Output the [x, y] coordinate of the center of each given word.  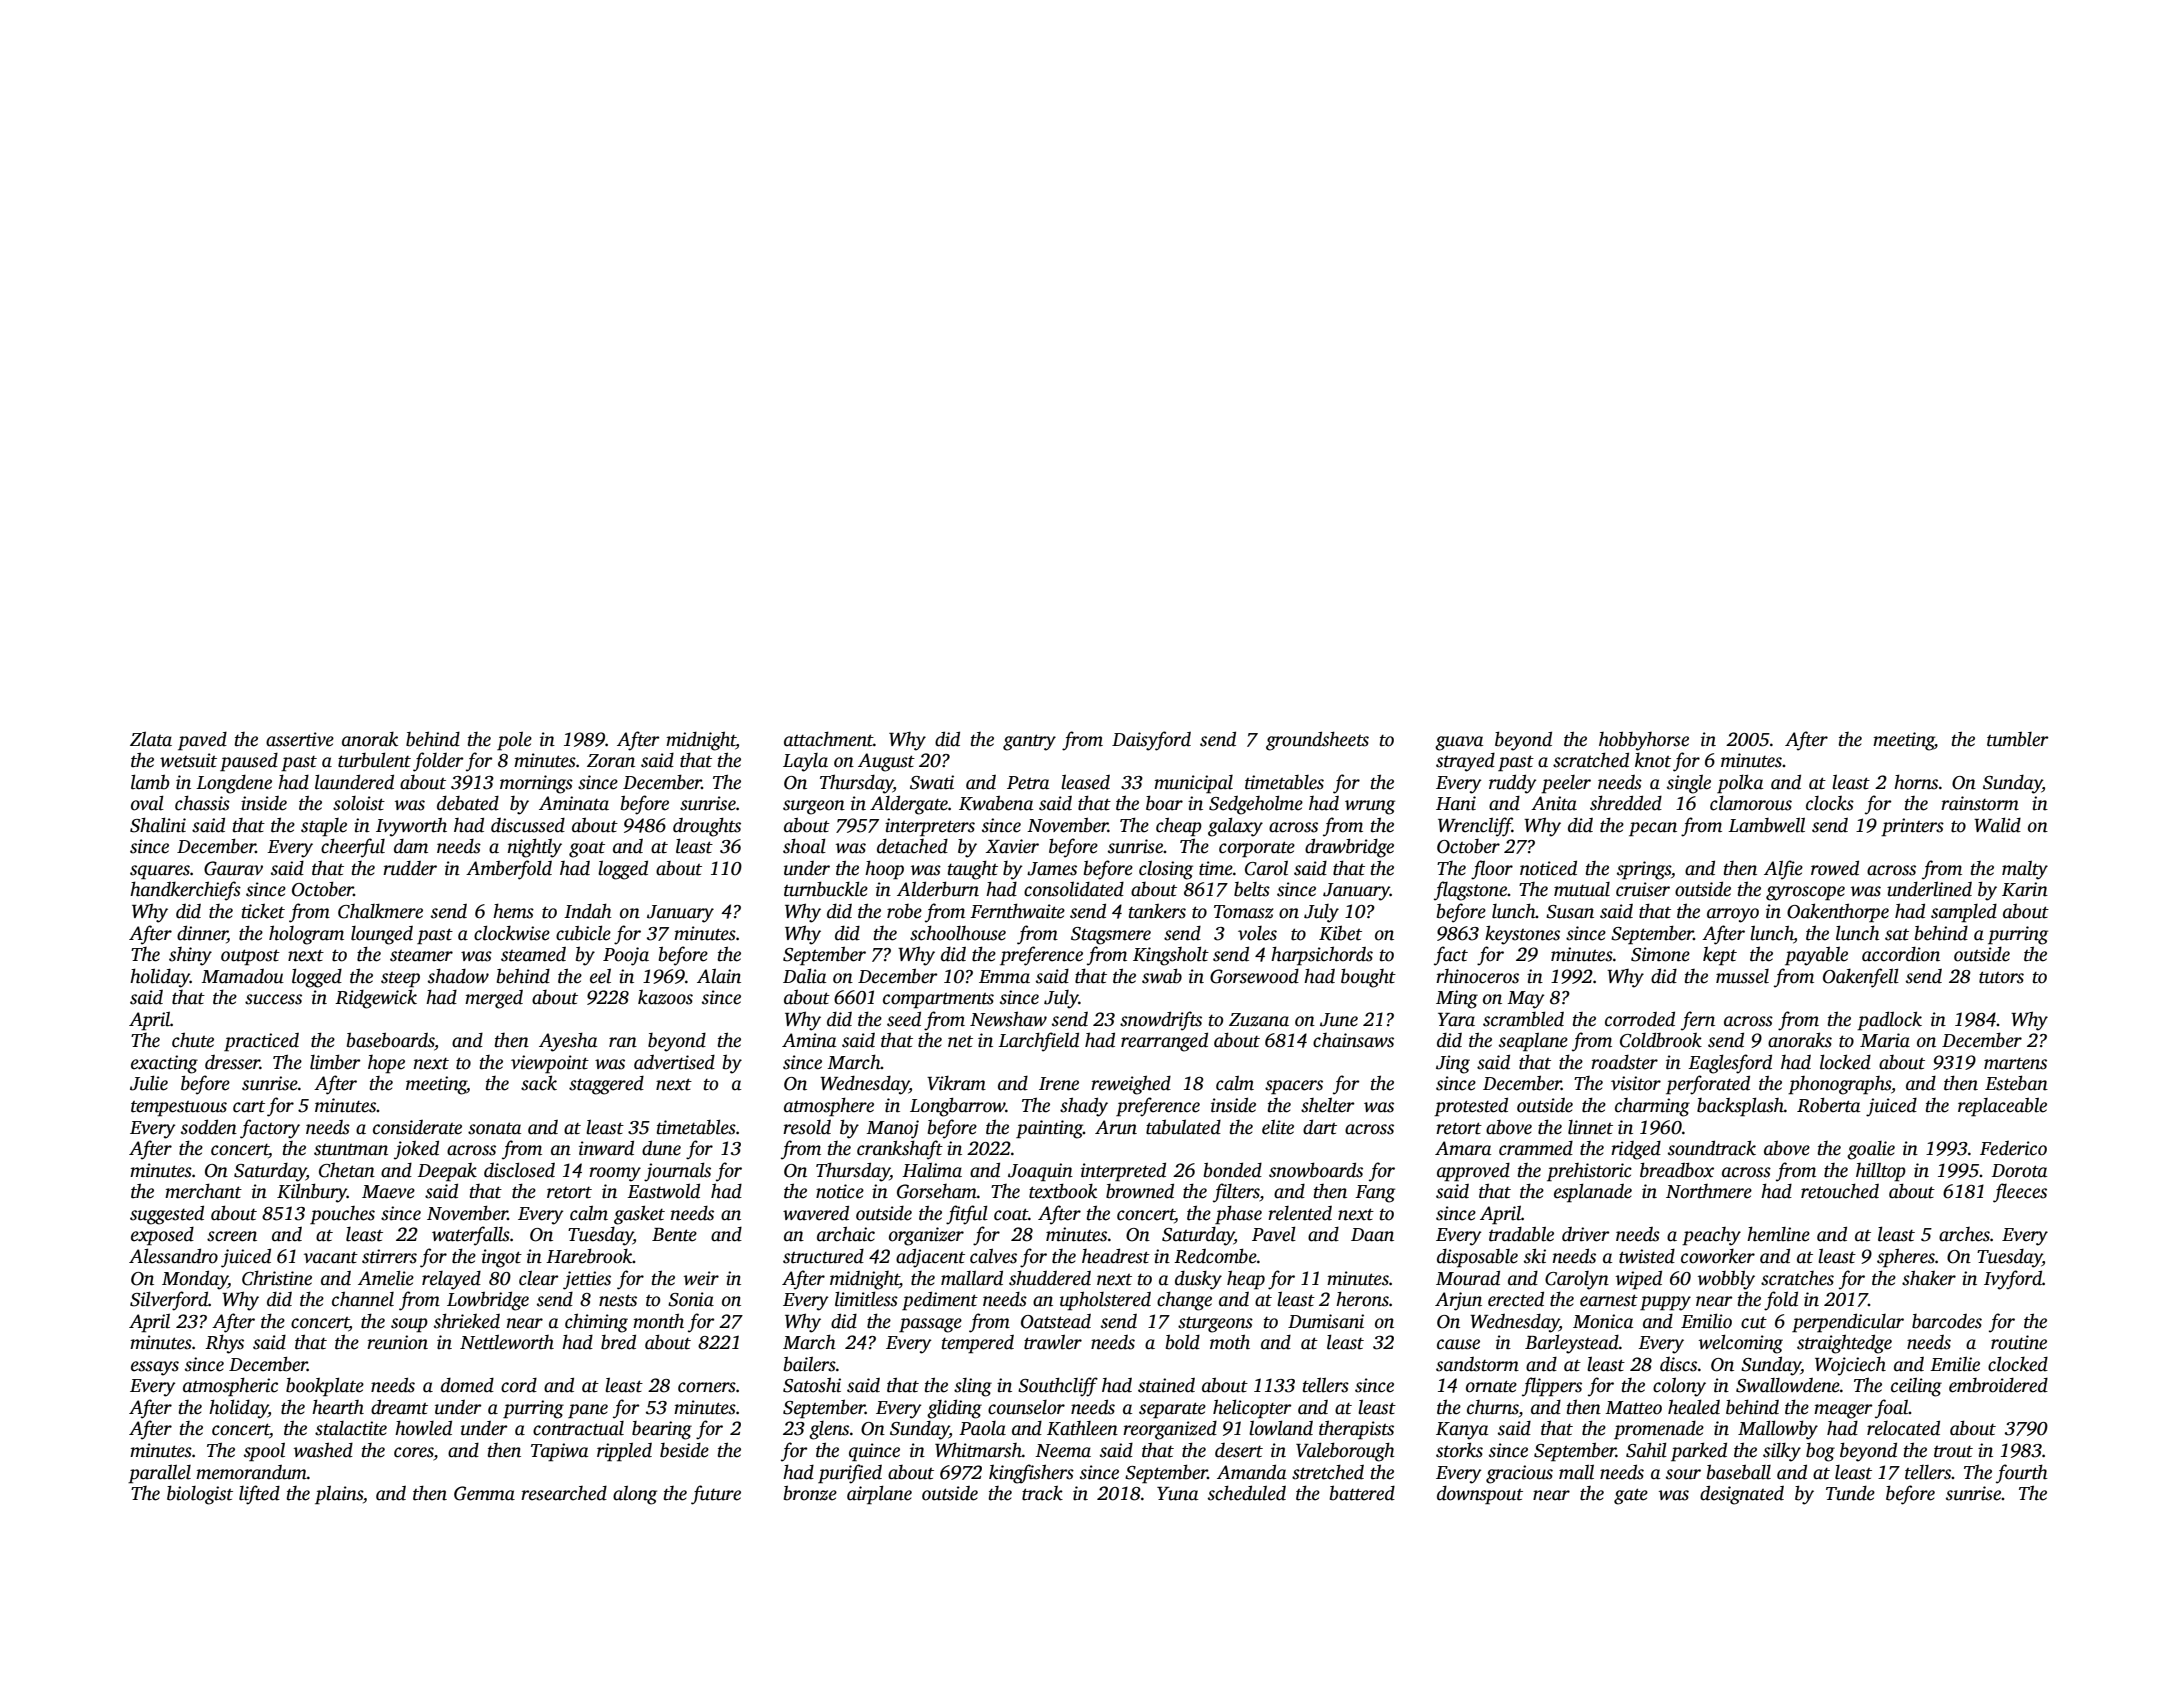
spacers [1294, 1087]
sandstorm [1477, 1364]
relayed [451, 1280]
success [273, 999]
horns [1916, 782]
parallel [159, 1474]
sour [1683, 1474]
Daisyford [1151, 741]
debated [468, 803]
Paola [982, 1428]
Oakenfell [1861, 978]
